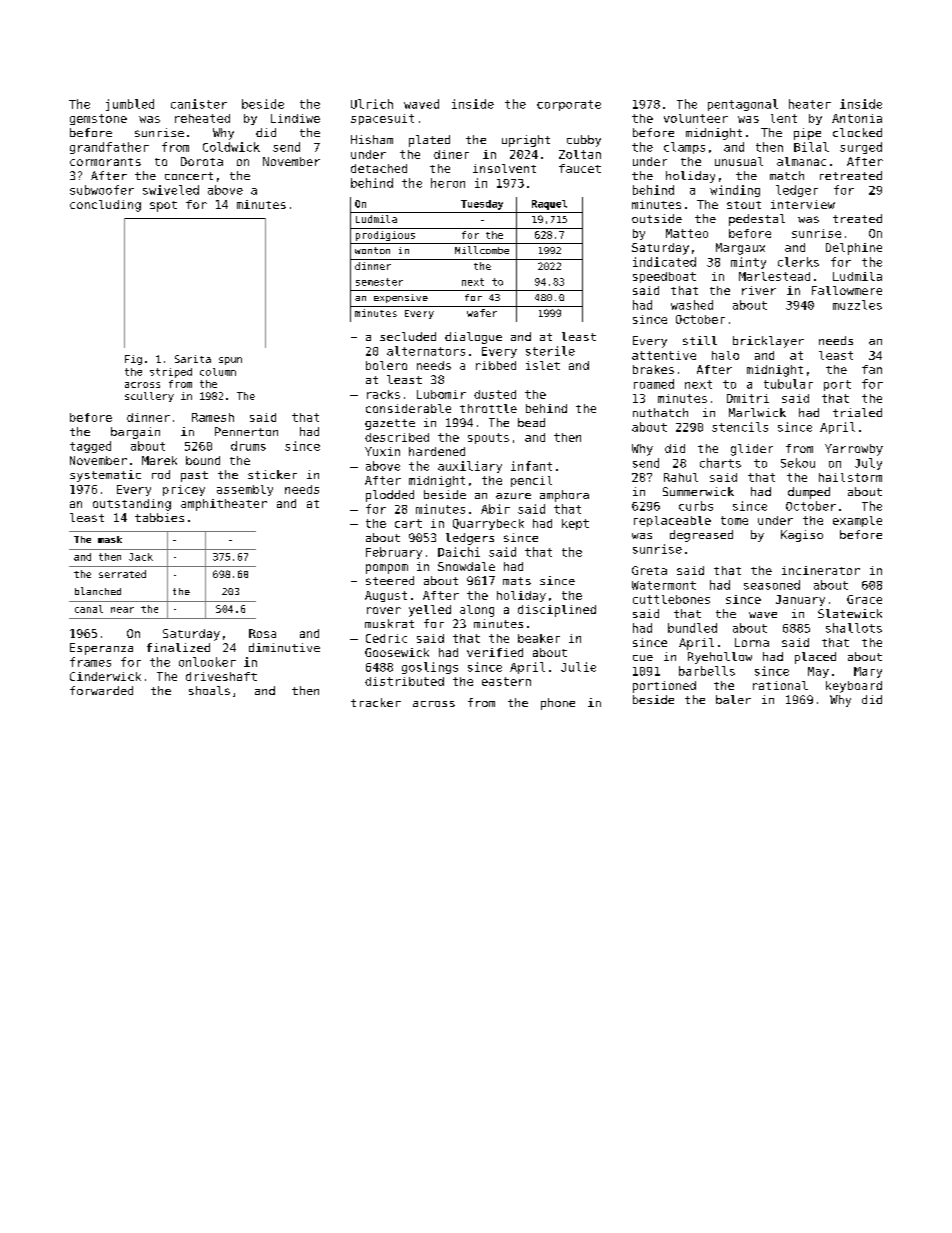 This document has width=952, height=1233. I want to click on Antonia, so click(857, 118).
